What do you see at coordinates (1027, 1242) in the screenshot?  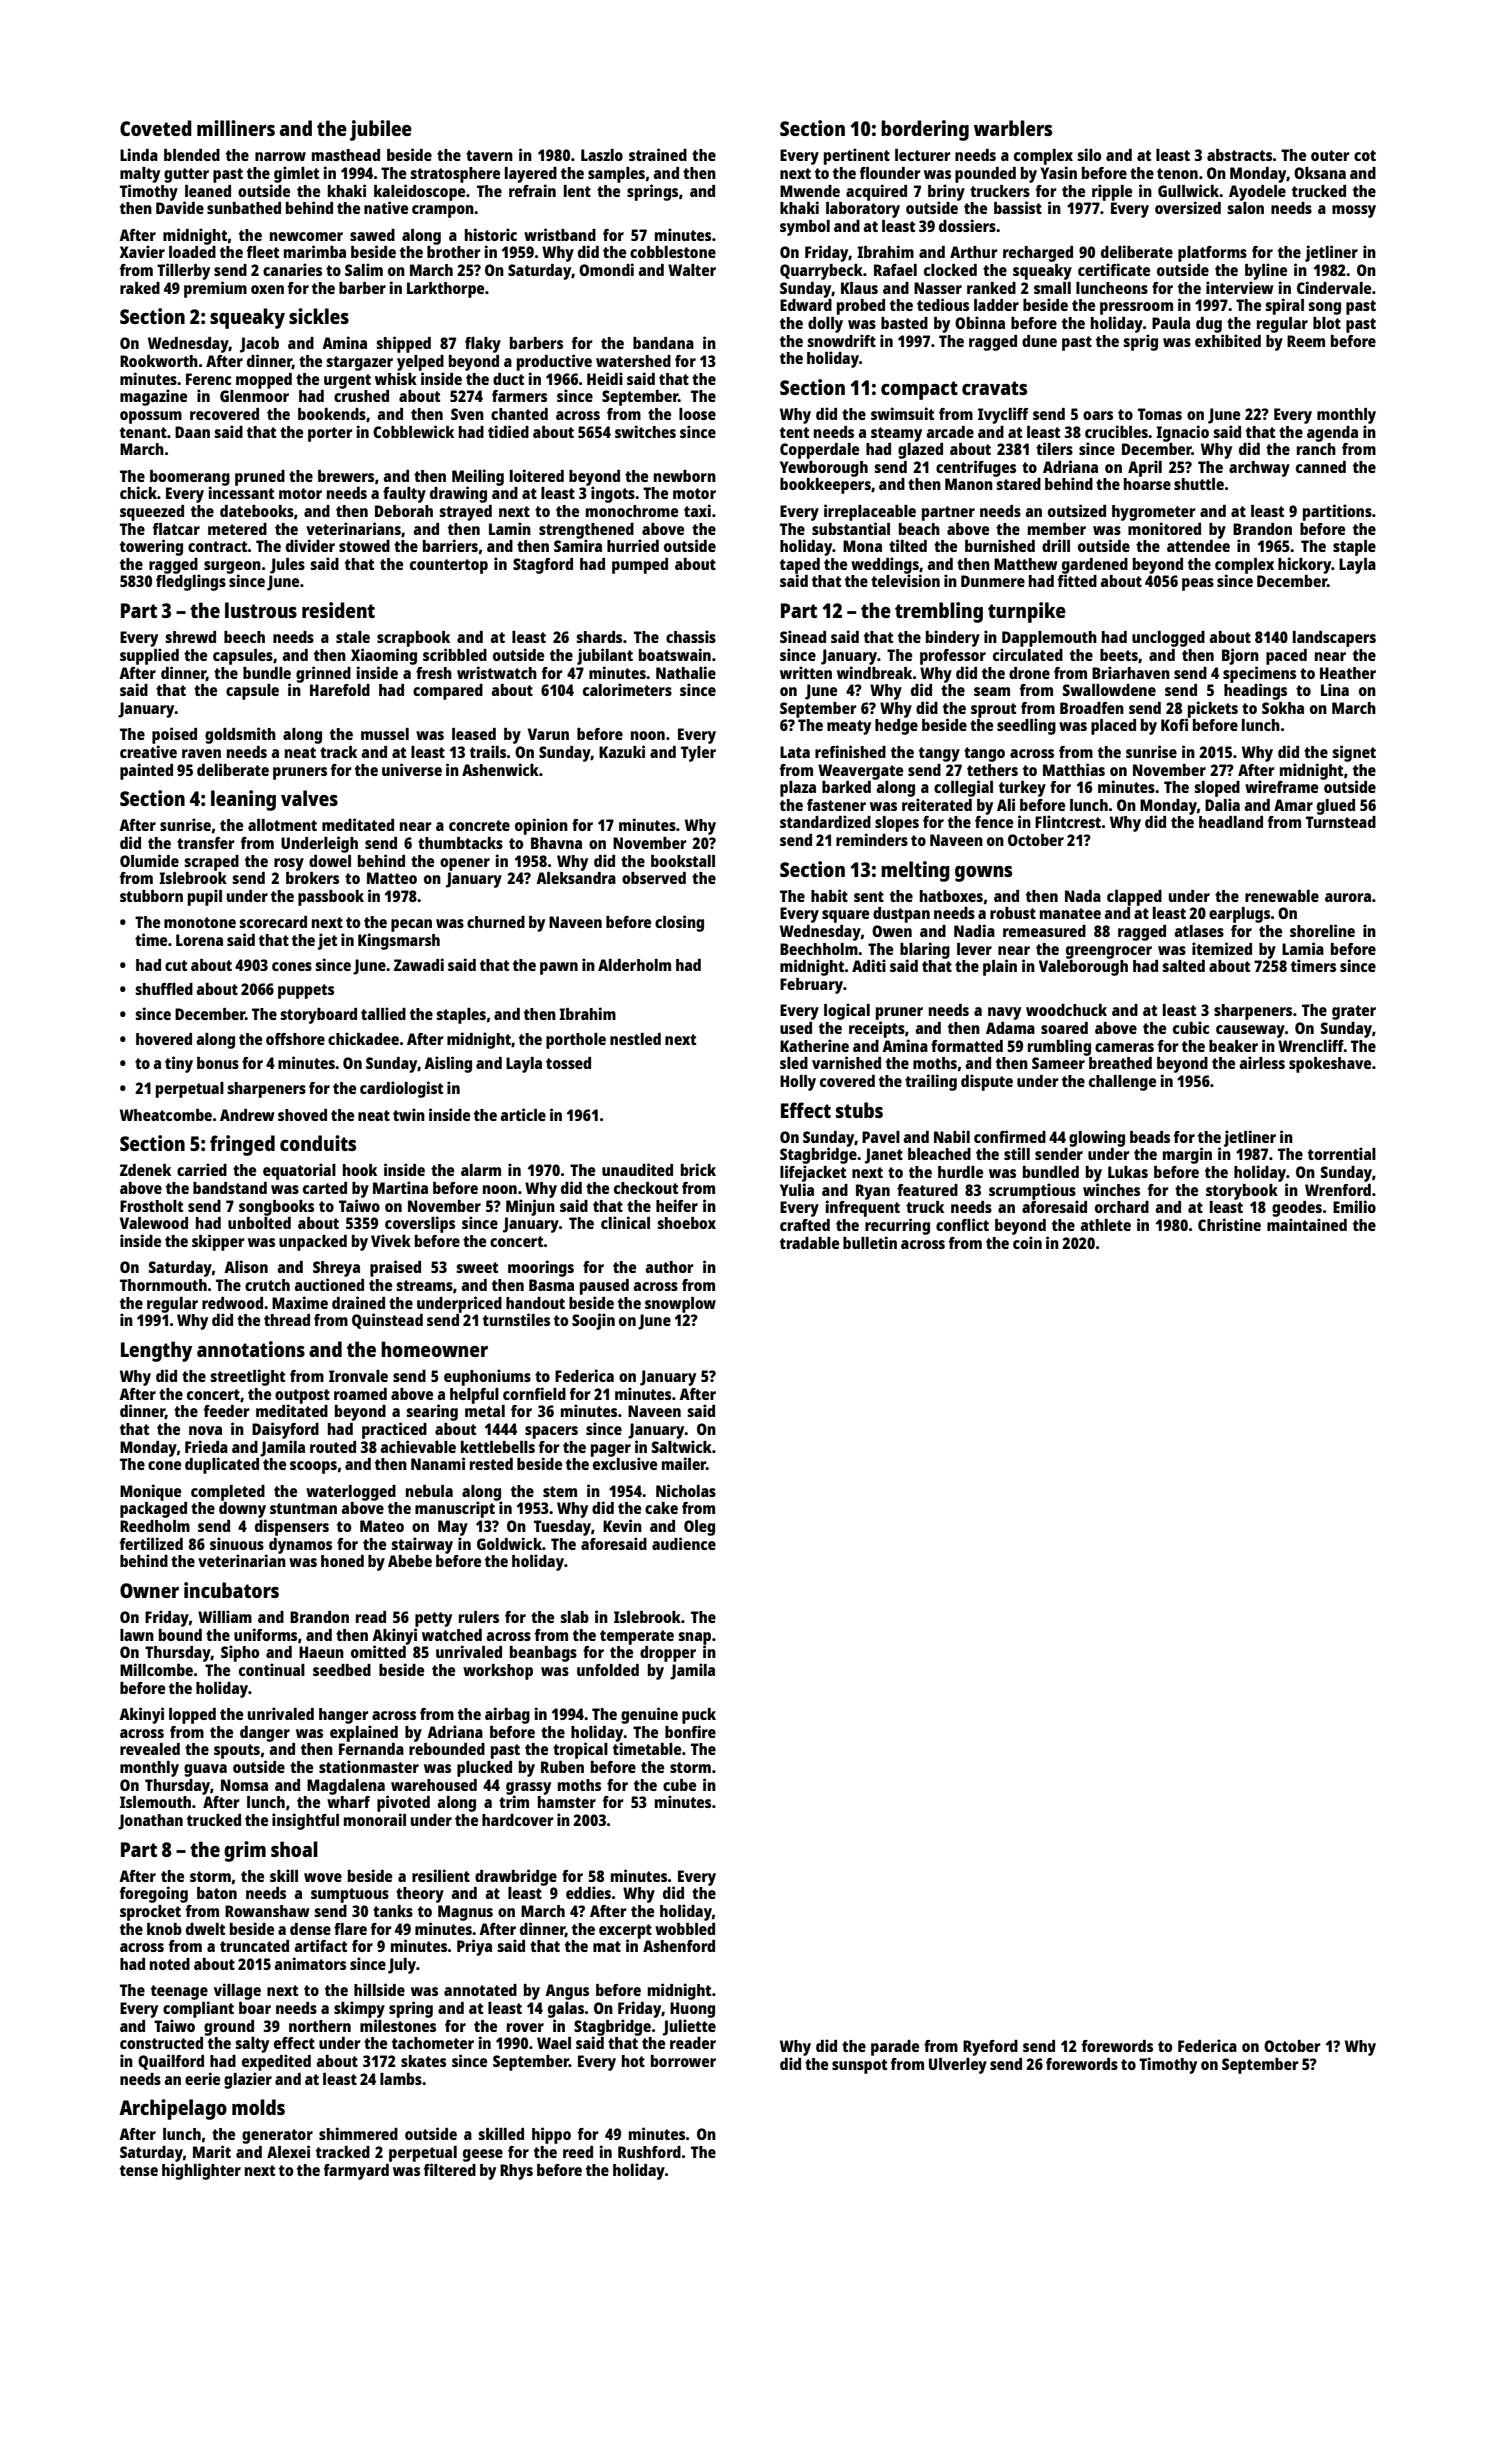 I see `coin` at bounding box center [1027, 1242].
